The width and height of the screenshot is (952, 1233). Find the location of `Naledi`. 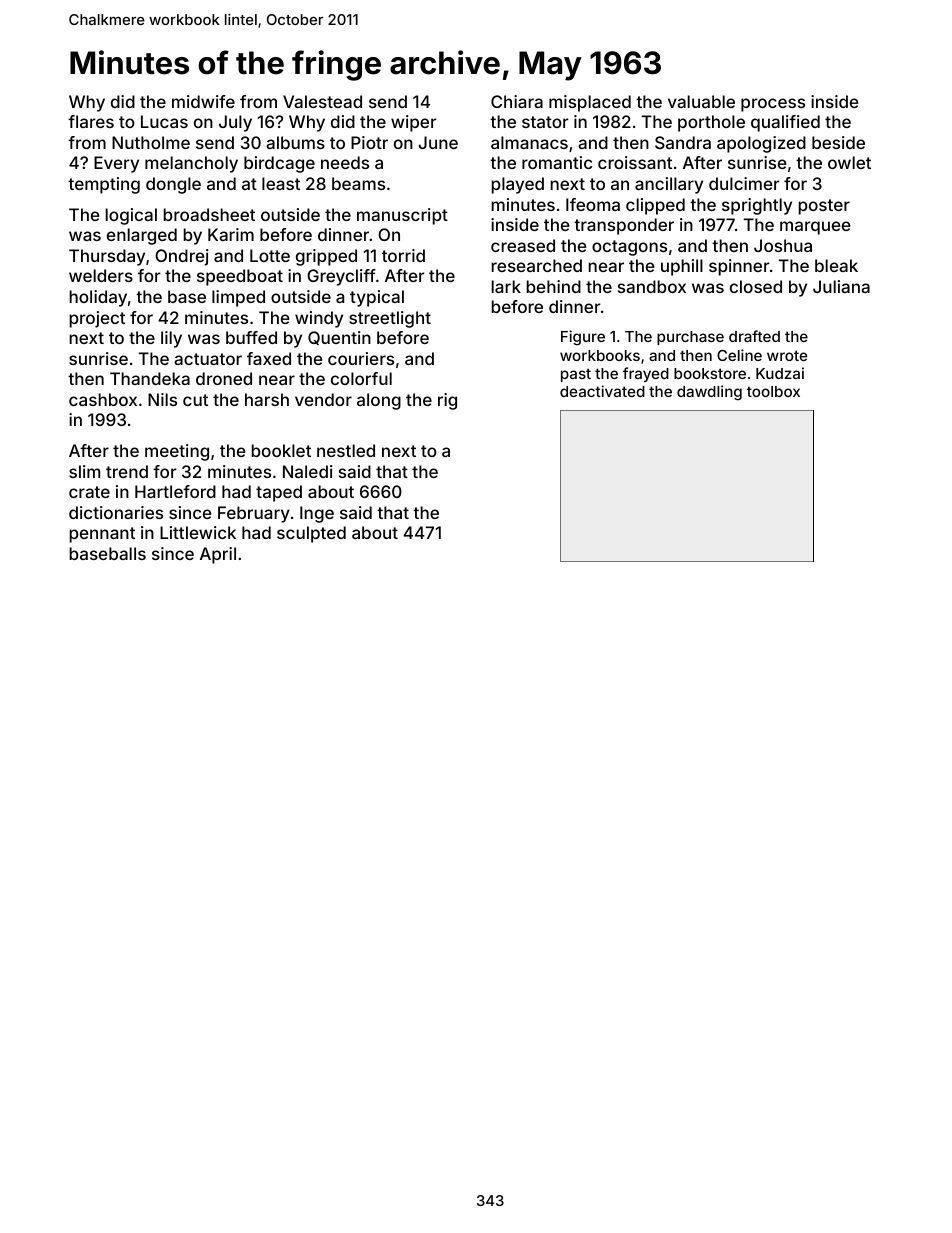

Naledi is located at coordinates (307, 471).
